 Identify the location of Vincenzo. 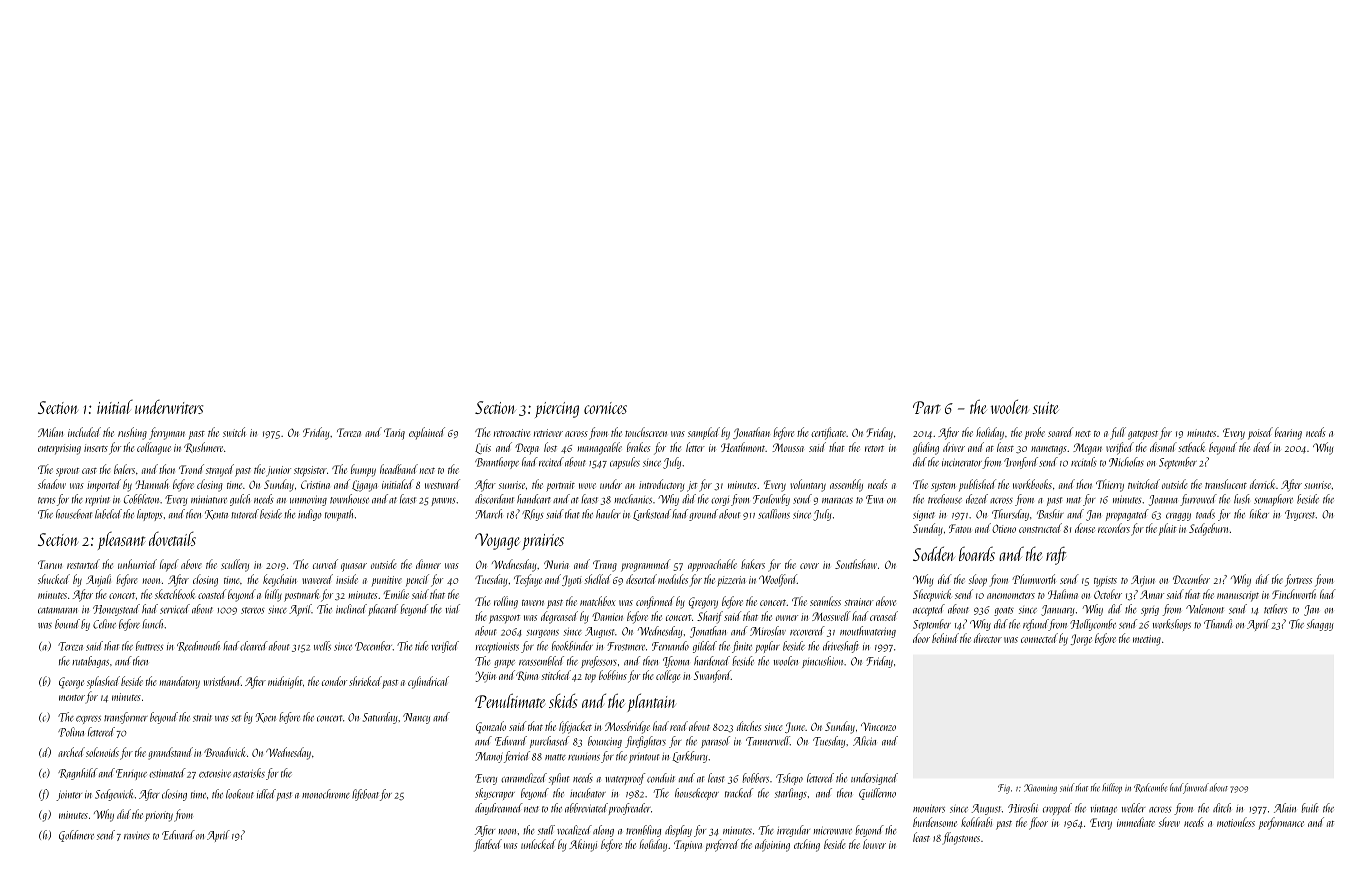
(878, 726).
